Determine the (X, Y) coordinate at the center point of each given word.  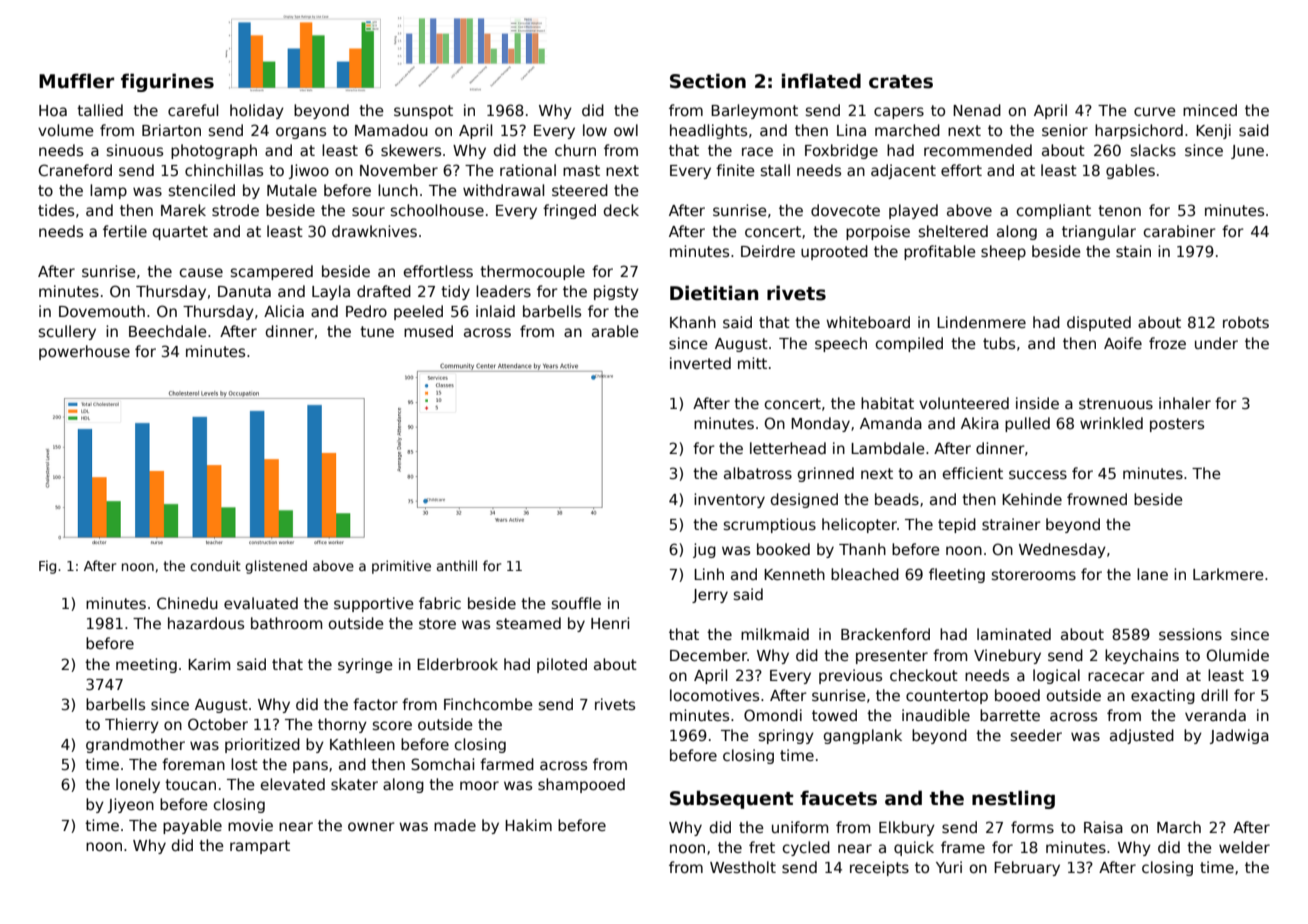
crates (901, 82)
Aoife (1123, 343)
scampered (272, 272)
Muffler (76, 81)
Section (708, 81)
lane (1152, 574)
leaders (503, 291)
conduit (215, 565)
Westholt (743, 867)
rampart (260, 847)
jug (704, 550)
